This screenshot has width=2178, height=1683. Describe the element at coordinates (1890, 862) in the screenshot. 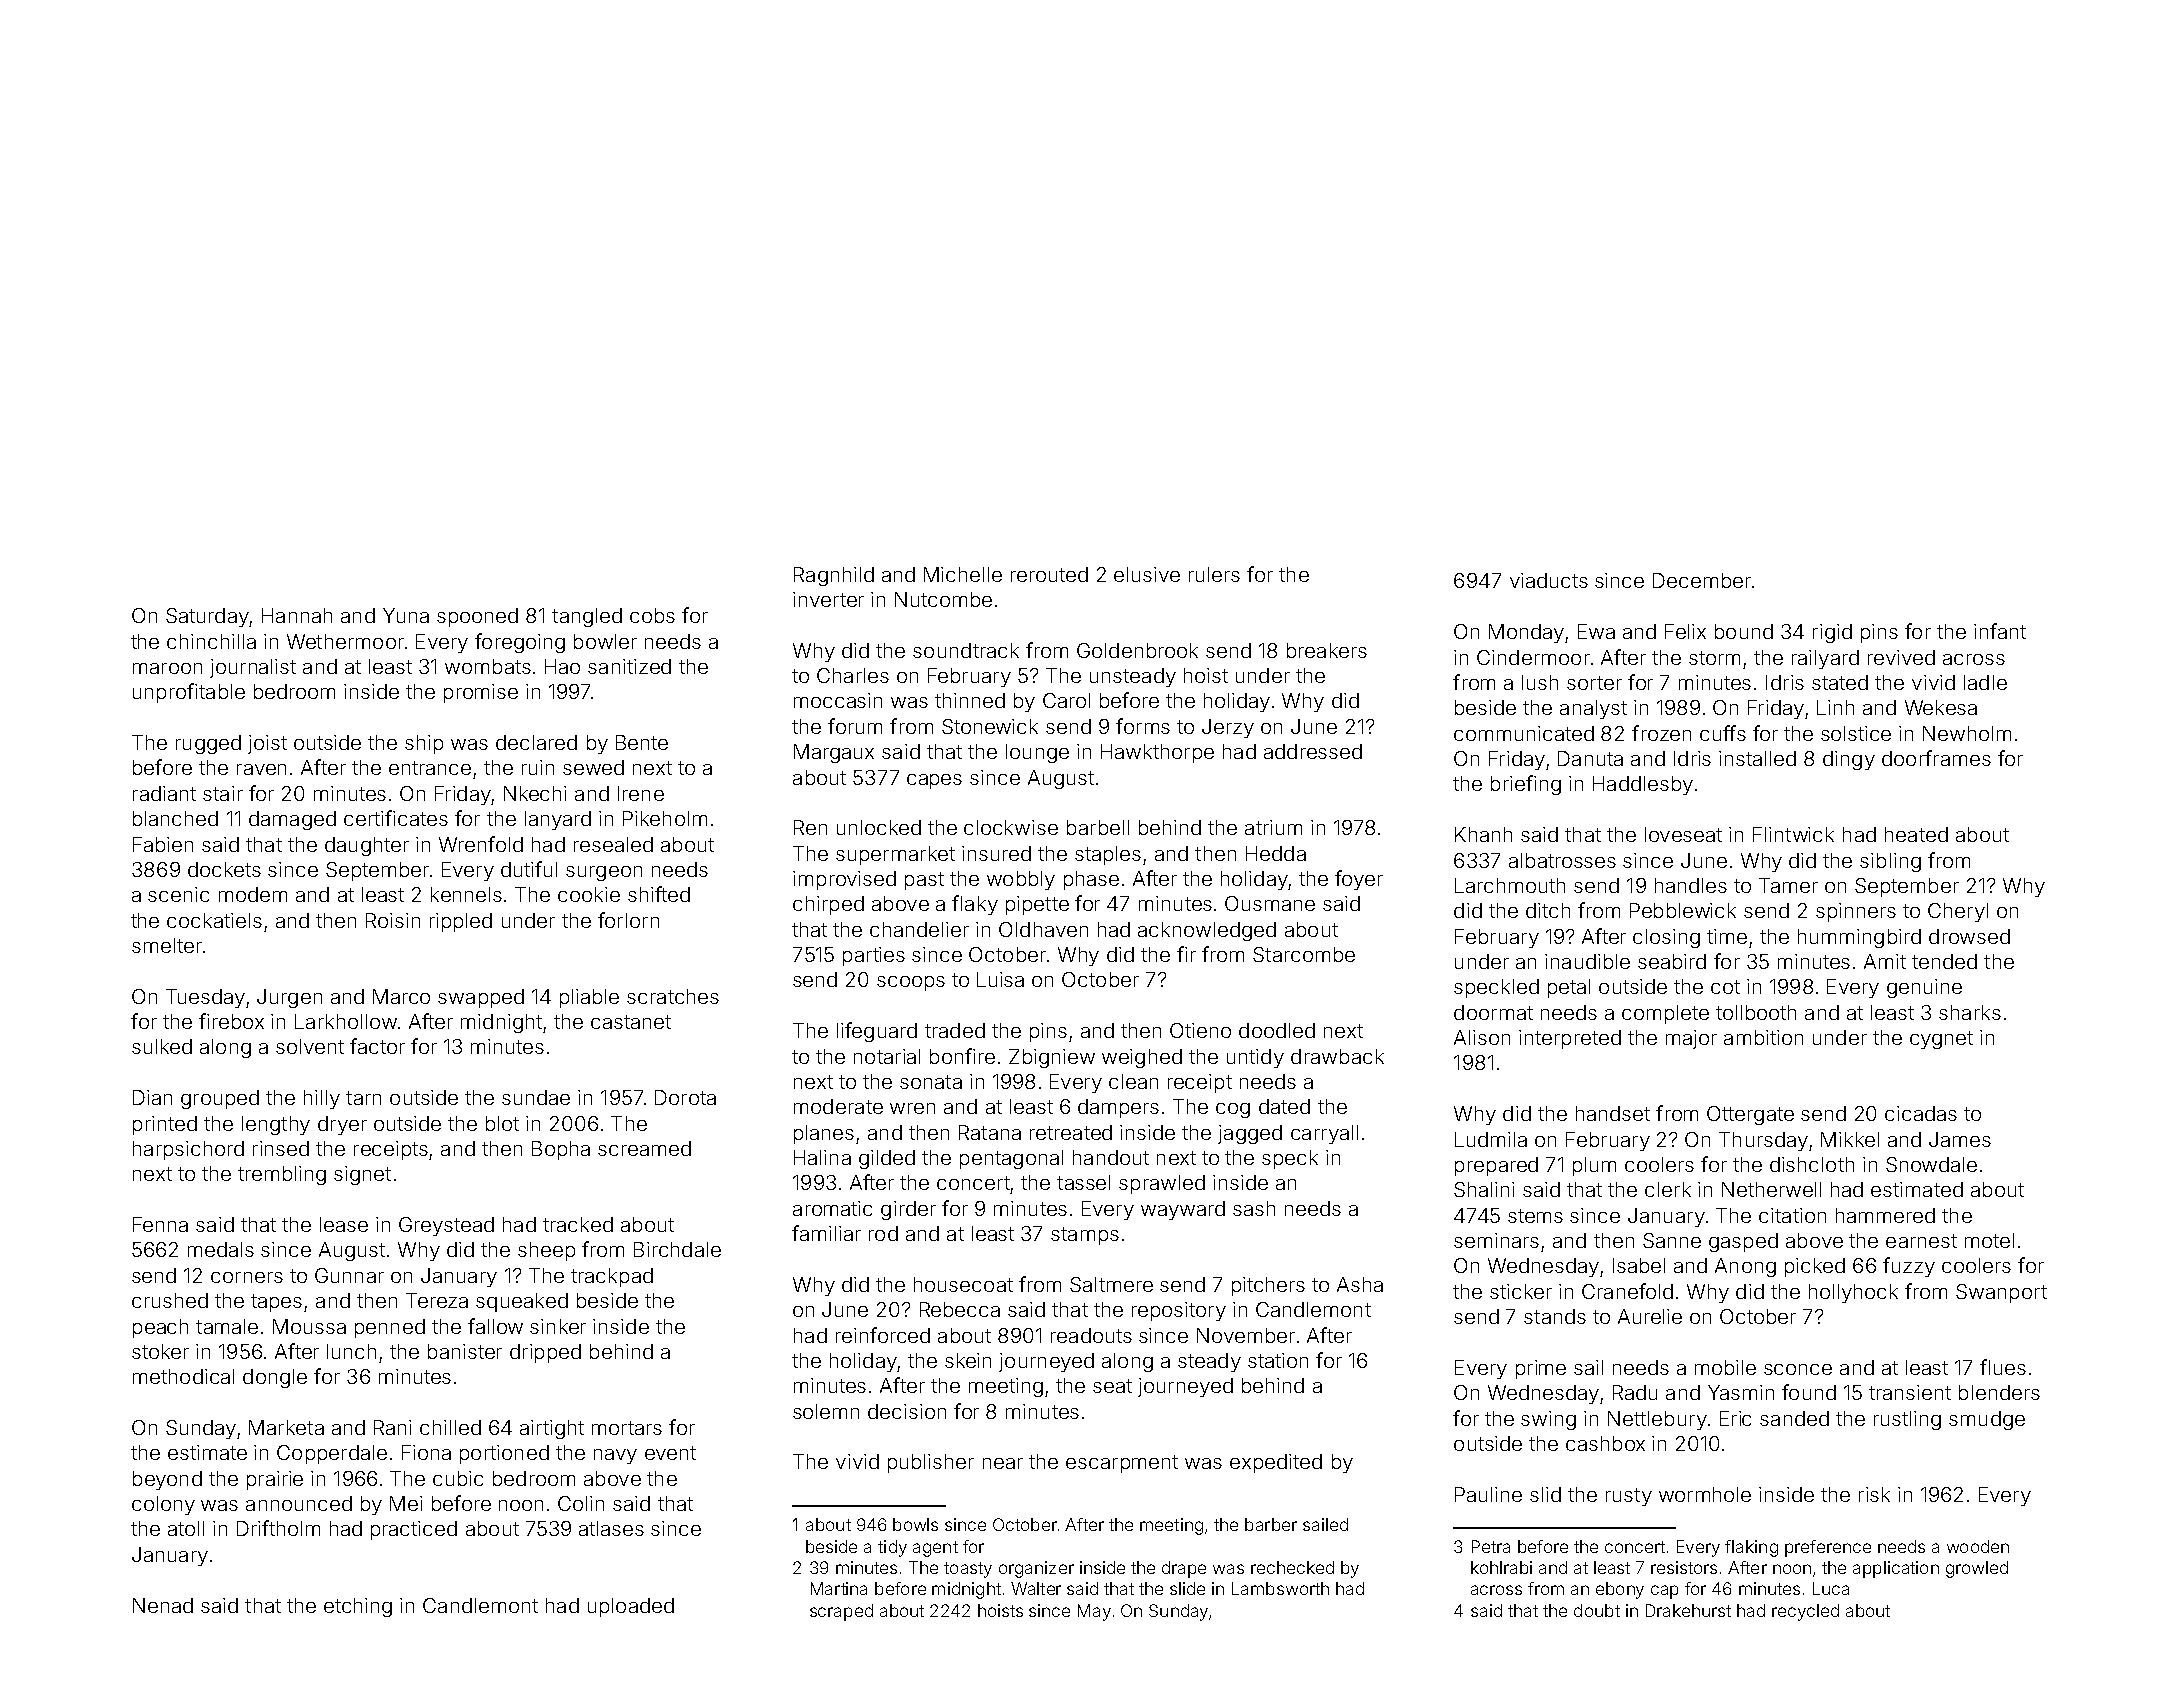

I see `sibling` at that location.
